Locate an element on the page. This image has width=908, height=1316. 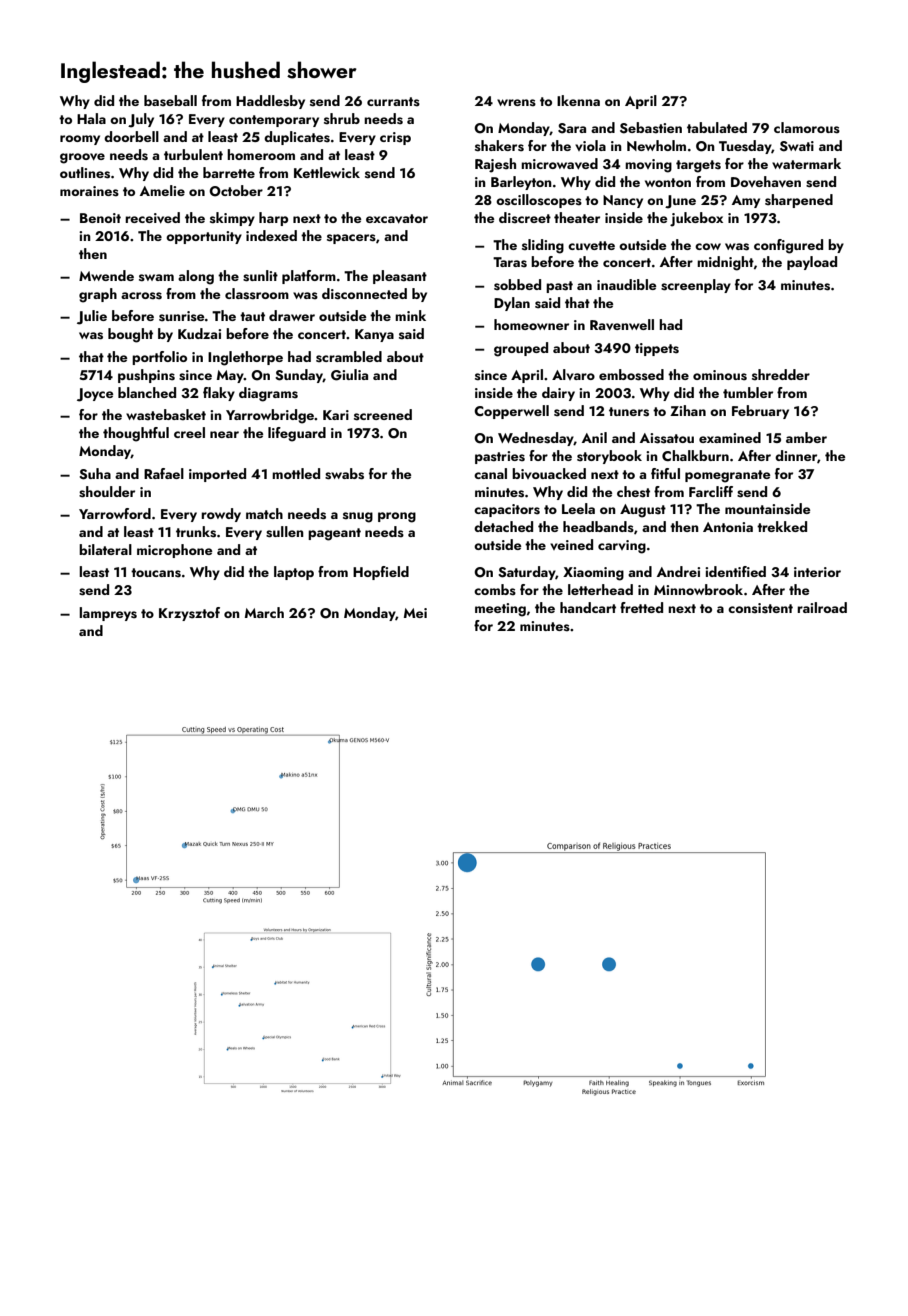
Dylan is located at coordinates (512, 304).
